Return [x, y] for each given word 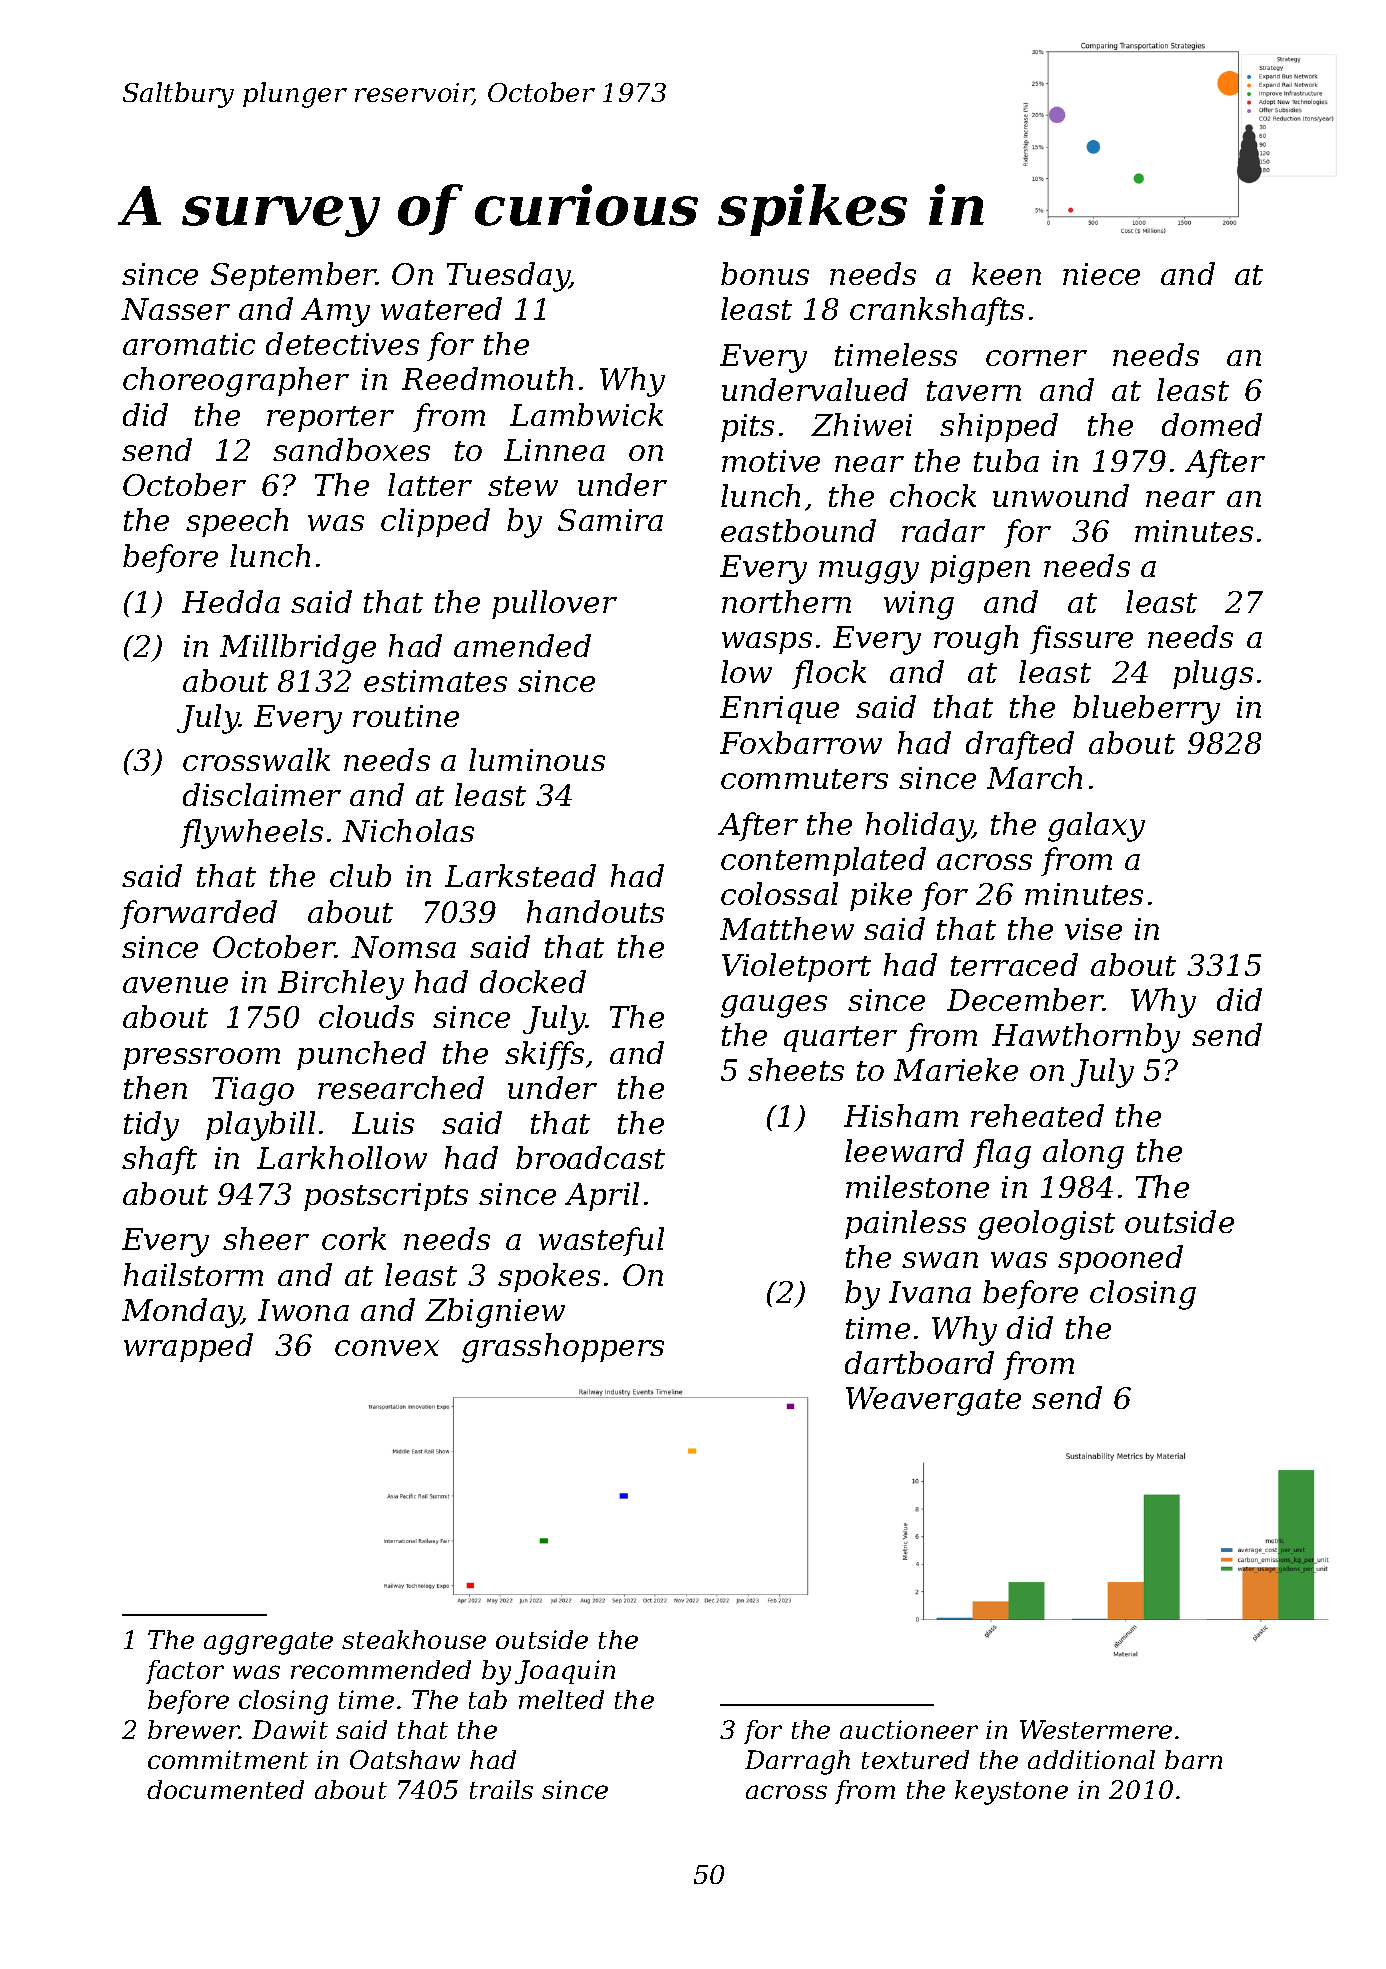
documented [225, 1789]
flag [1002, 1154]
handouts [595, 911]
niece [1101, 274]
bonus [765, 273]
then [155, 1087]
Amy [335, 312]
